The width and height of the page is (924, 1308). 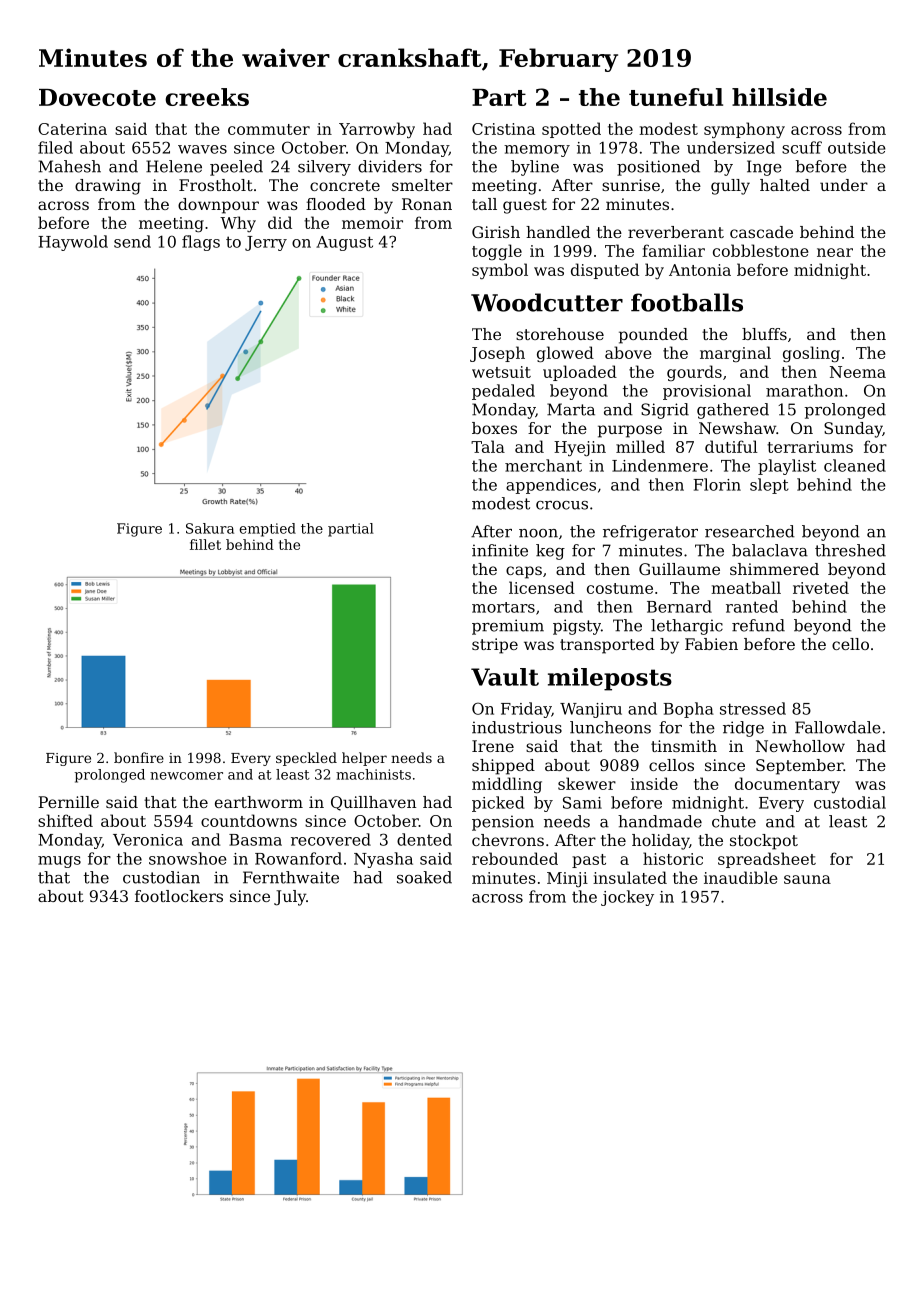 I want to click on bonfire, so click(x=139, y=757).
